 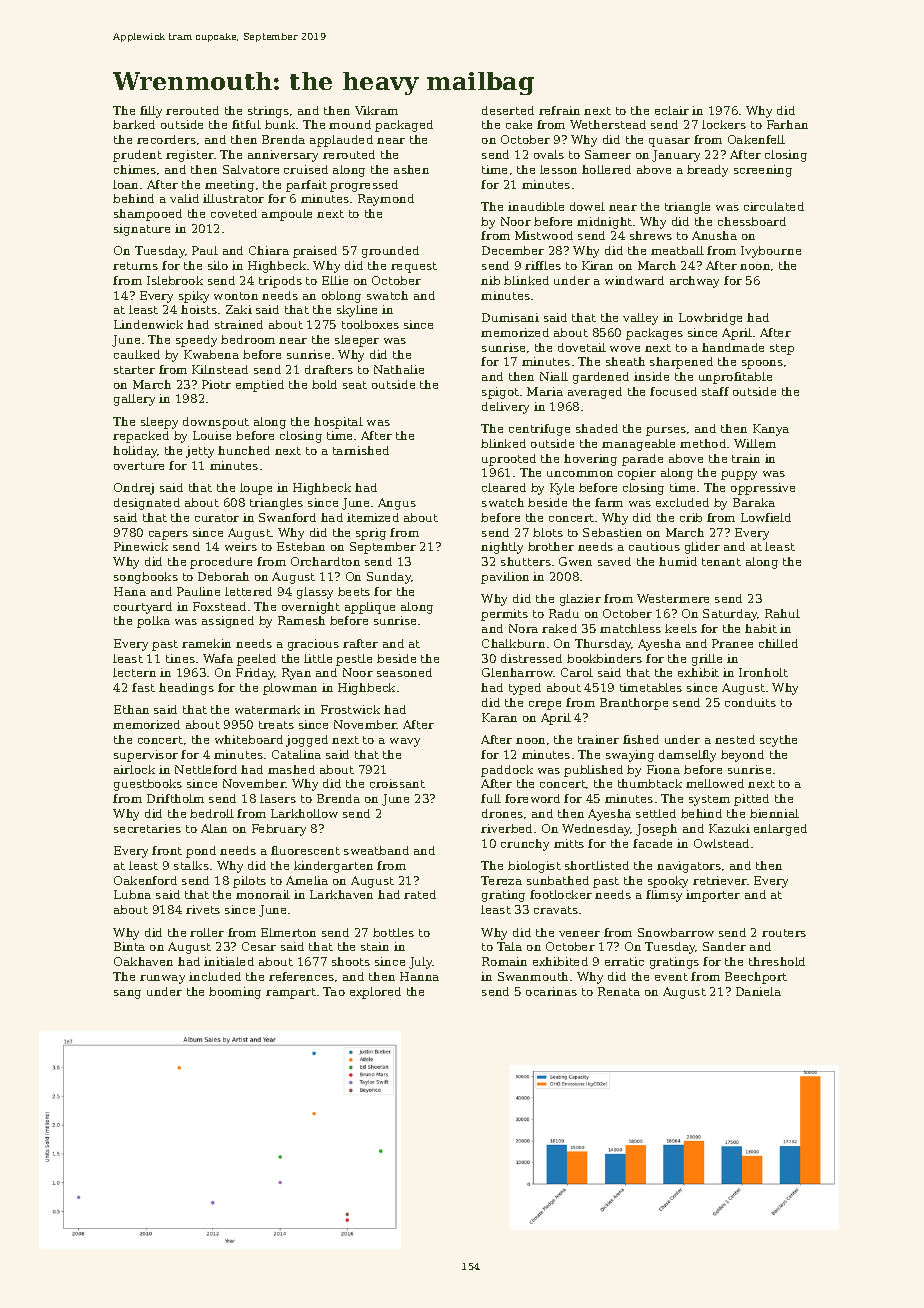 What do you see at coordinates (669, 142) in the document?
I see `quasar` at bounding box center [669, 142].
